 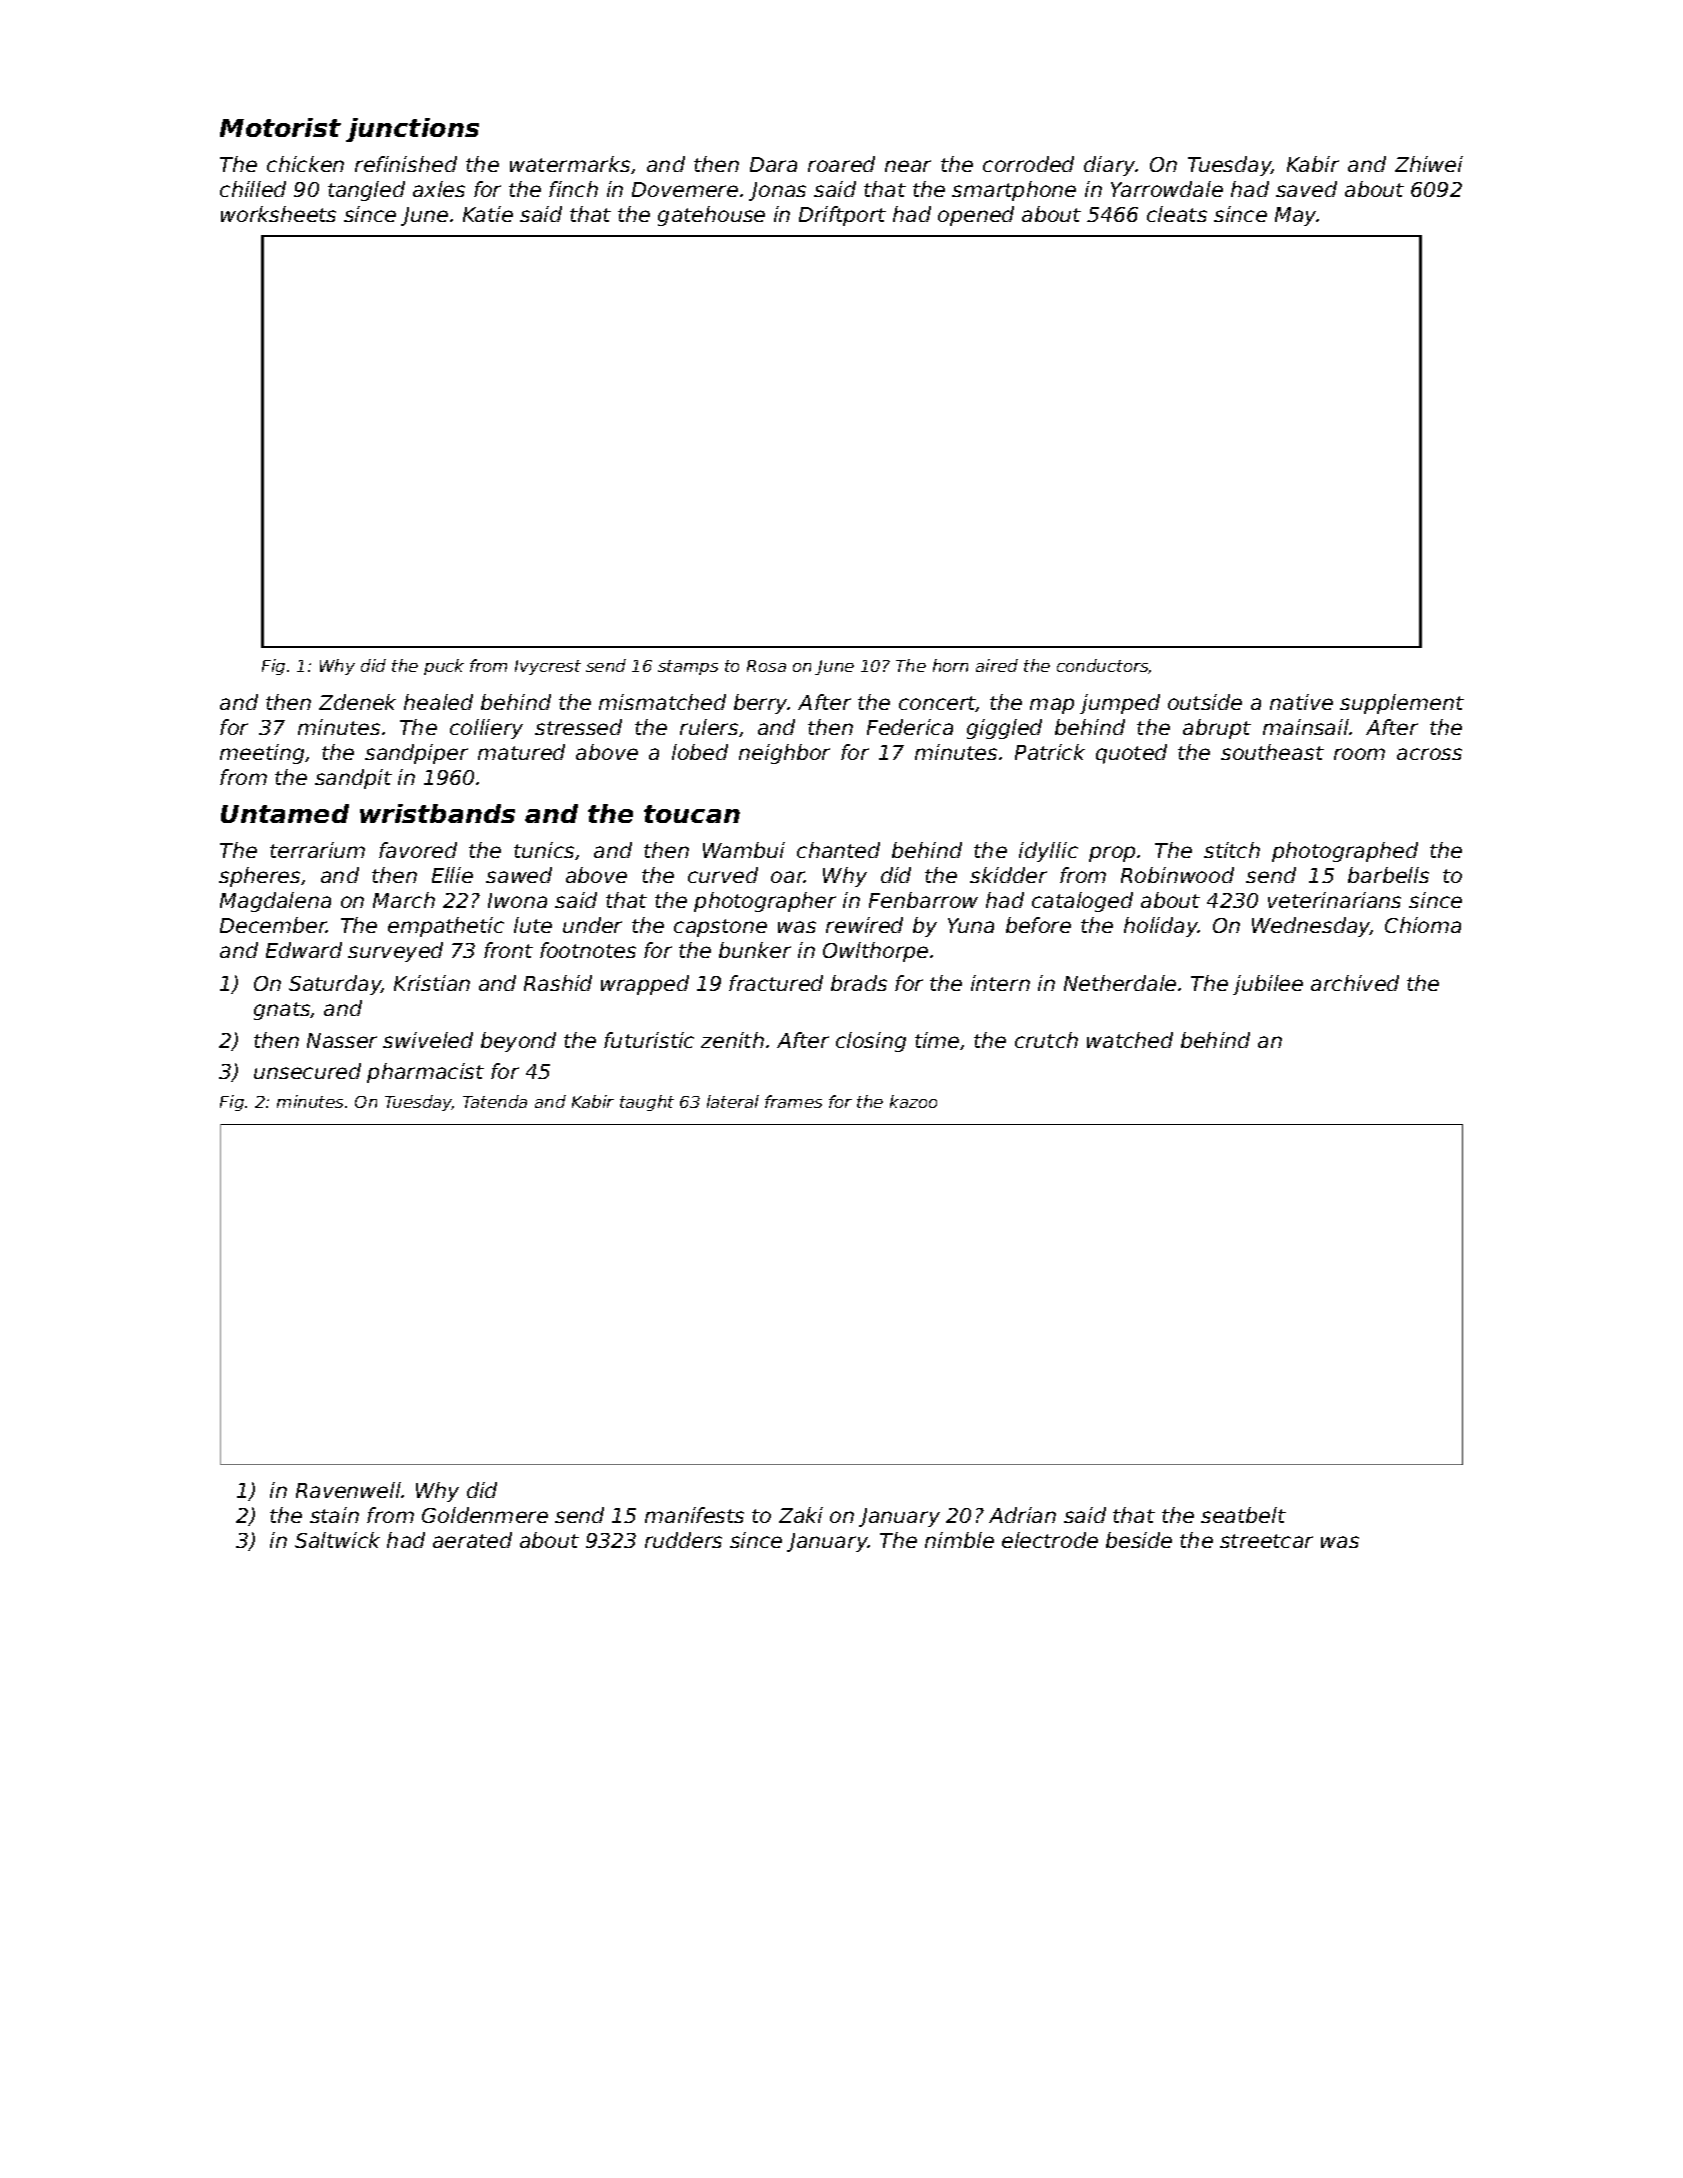 I want to click on capstone, so click(x=720, y=928).
